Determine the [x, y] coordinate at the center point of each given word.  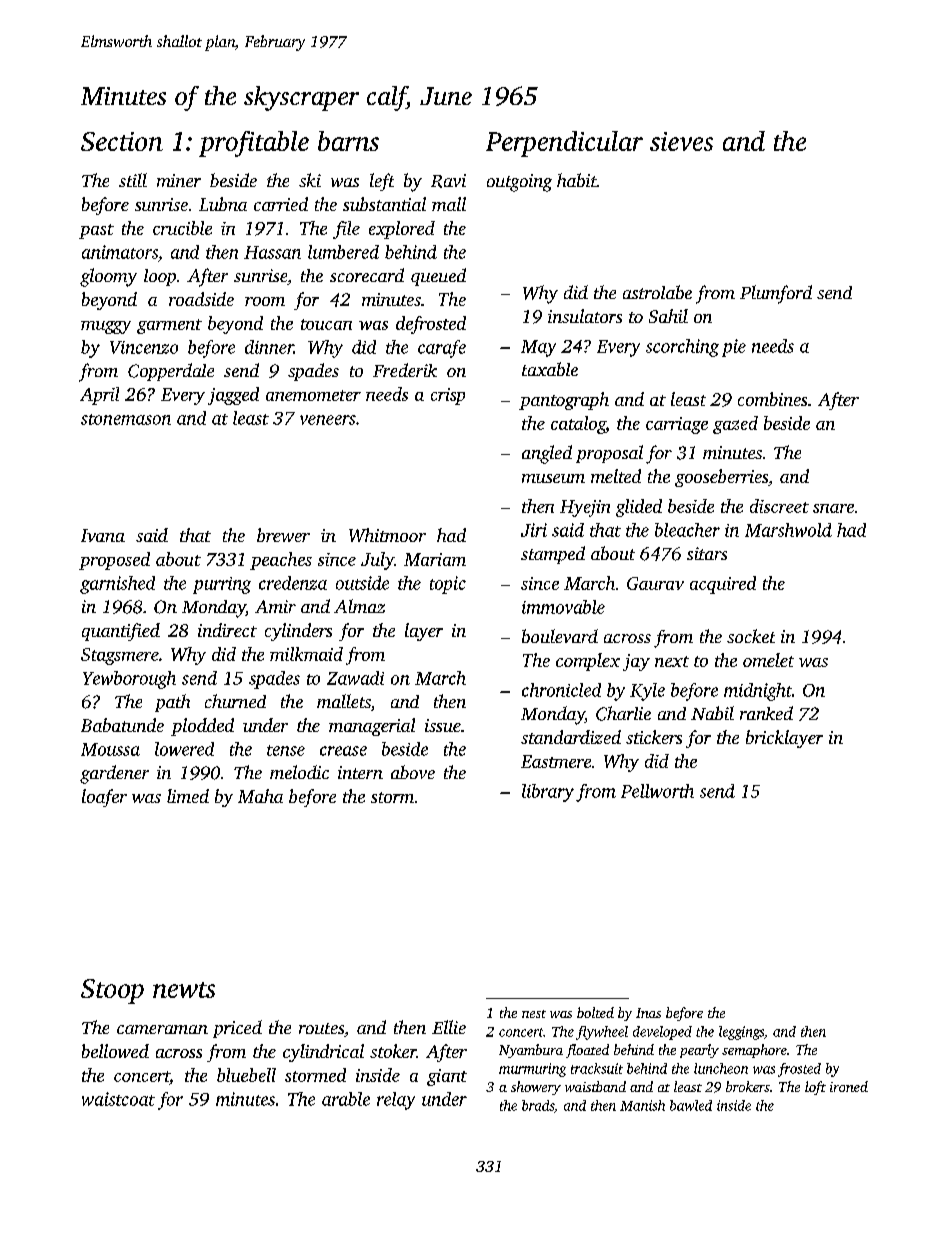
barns [348, 141]
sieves [681, 141]
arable [346, 1099]
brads [538, 1105]
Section [122, 141]
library [548, 793]
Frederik [405, 370]
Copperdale [171, 372]
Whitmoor [387, 535]
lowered [184, 749]
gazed [735, 425]
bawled [691, 1105]
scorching [682, 348]
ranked [766, 713]
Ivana [103, 535]
